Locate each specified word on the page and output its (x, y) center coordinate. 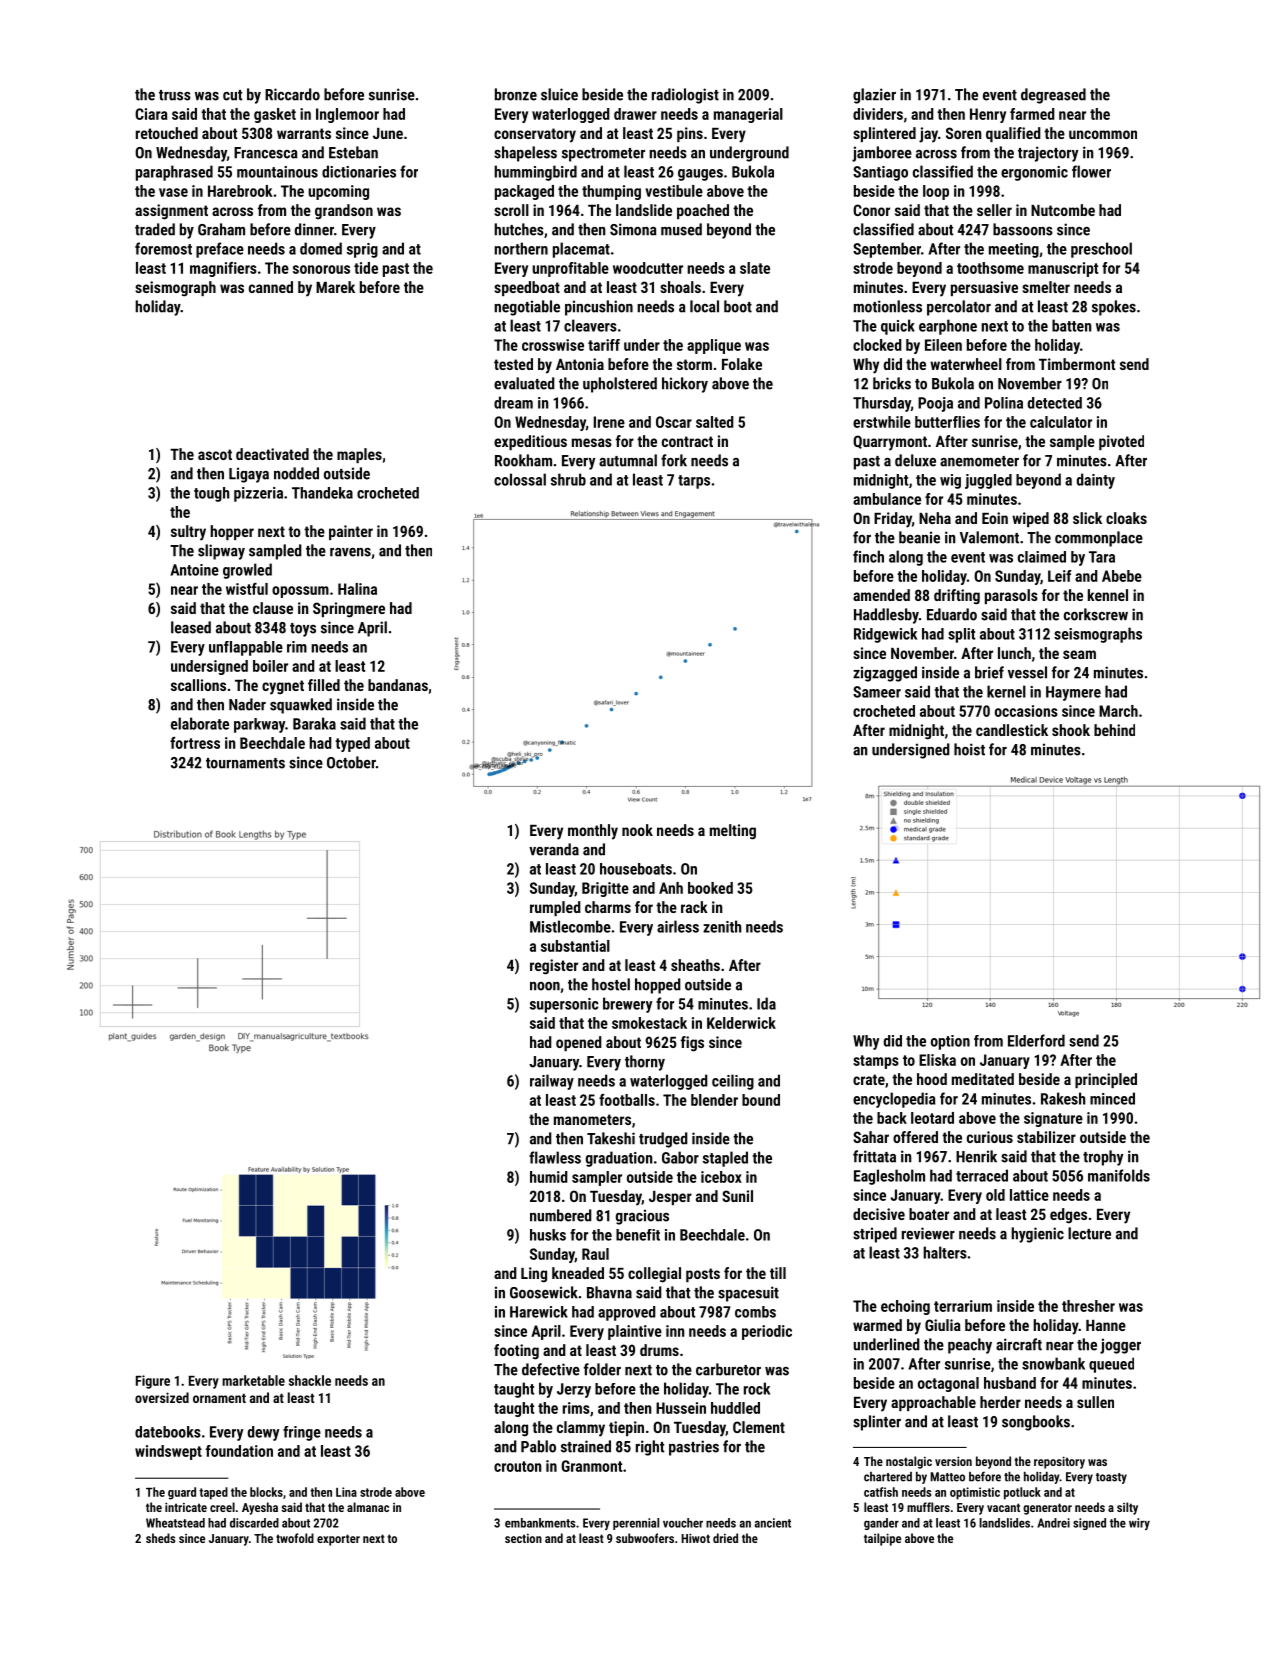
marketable (253, 1380)
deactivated (272, 454)
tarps (694, 482)
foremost (163, 248)
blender (714, 1100)
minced (1112, 1098)
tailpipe (882, 1539)
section (523, 1538)
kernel (1006, 691)
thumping (611, 192)
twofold (295, 1538)
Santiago (880, 173)
